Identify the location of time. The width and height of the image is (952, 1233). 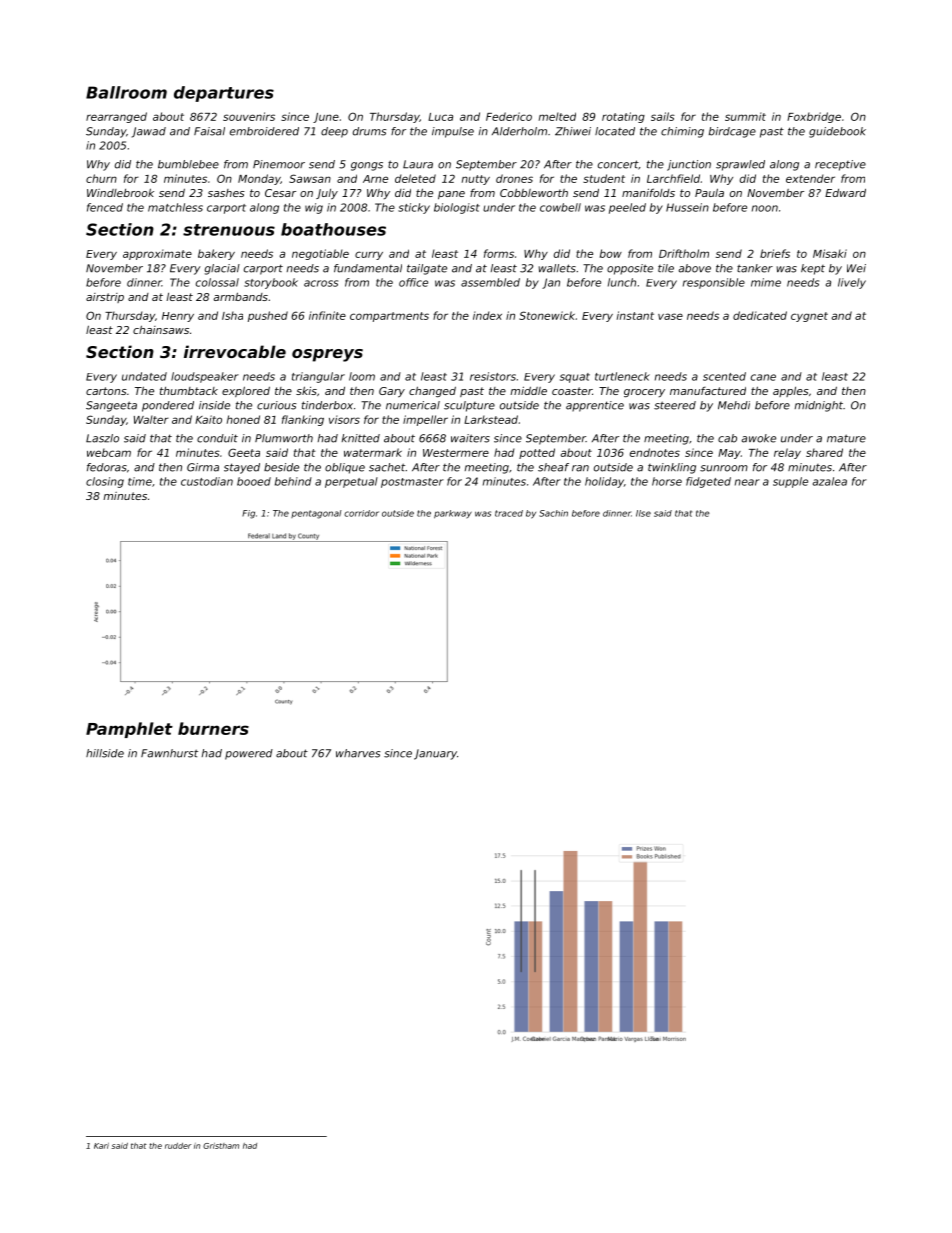
(140, 481).
